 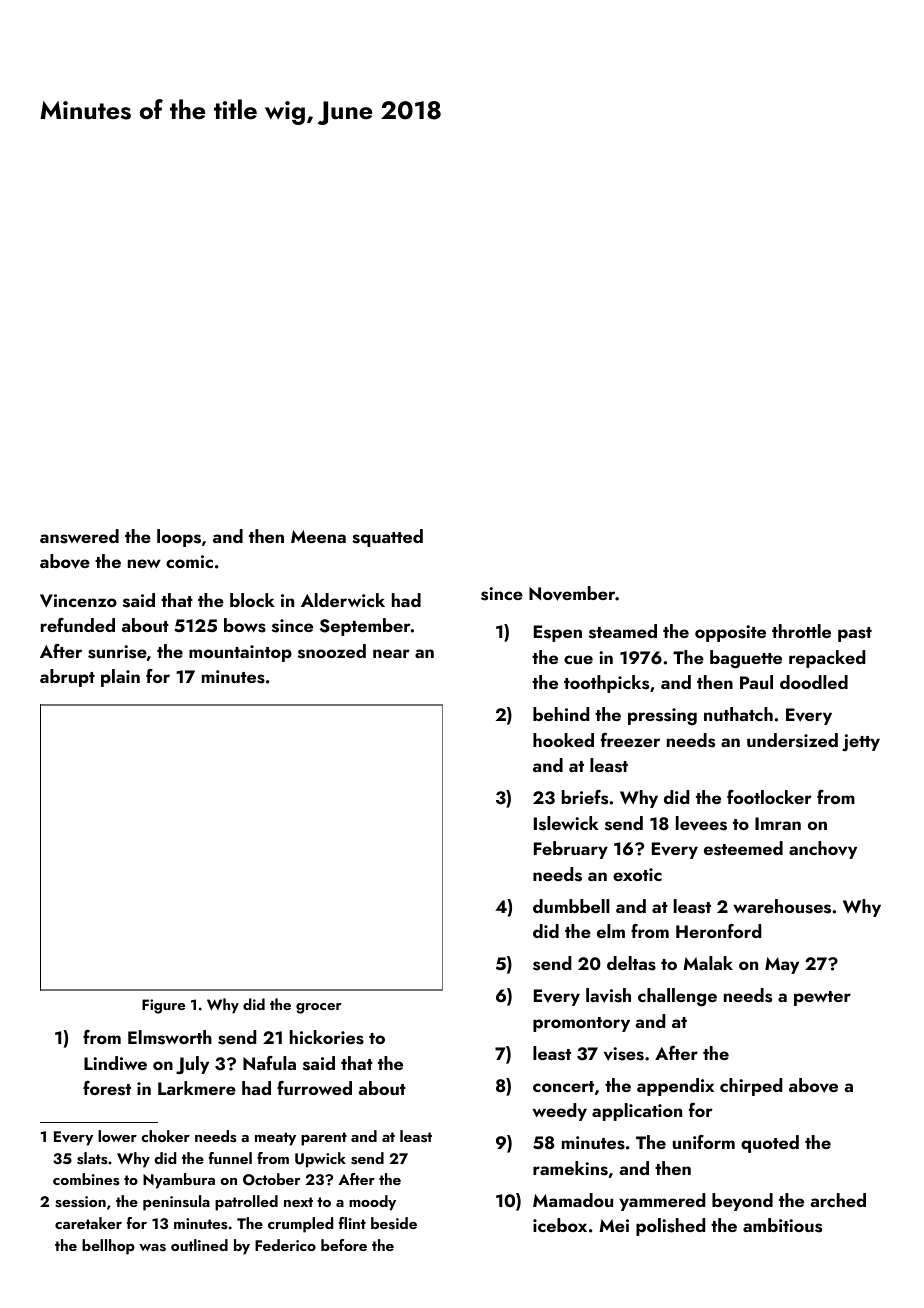 What do you see at coordinates (163, 1006) in the screenshot?
I see `Figure` at bounding box center [163, 1006].
